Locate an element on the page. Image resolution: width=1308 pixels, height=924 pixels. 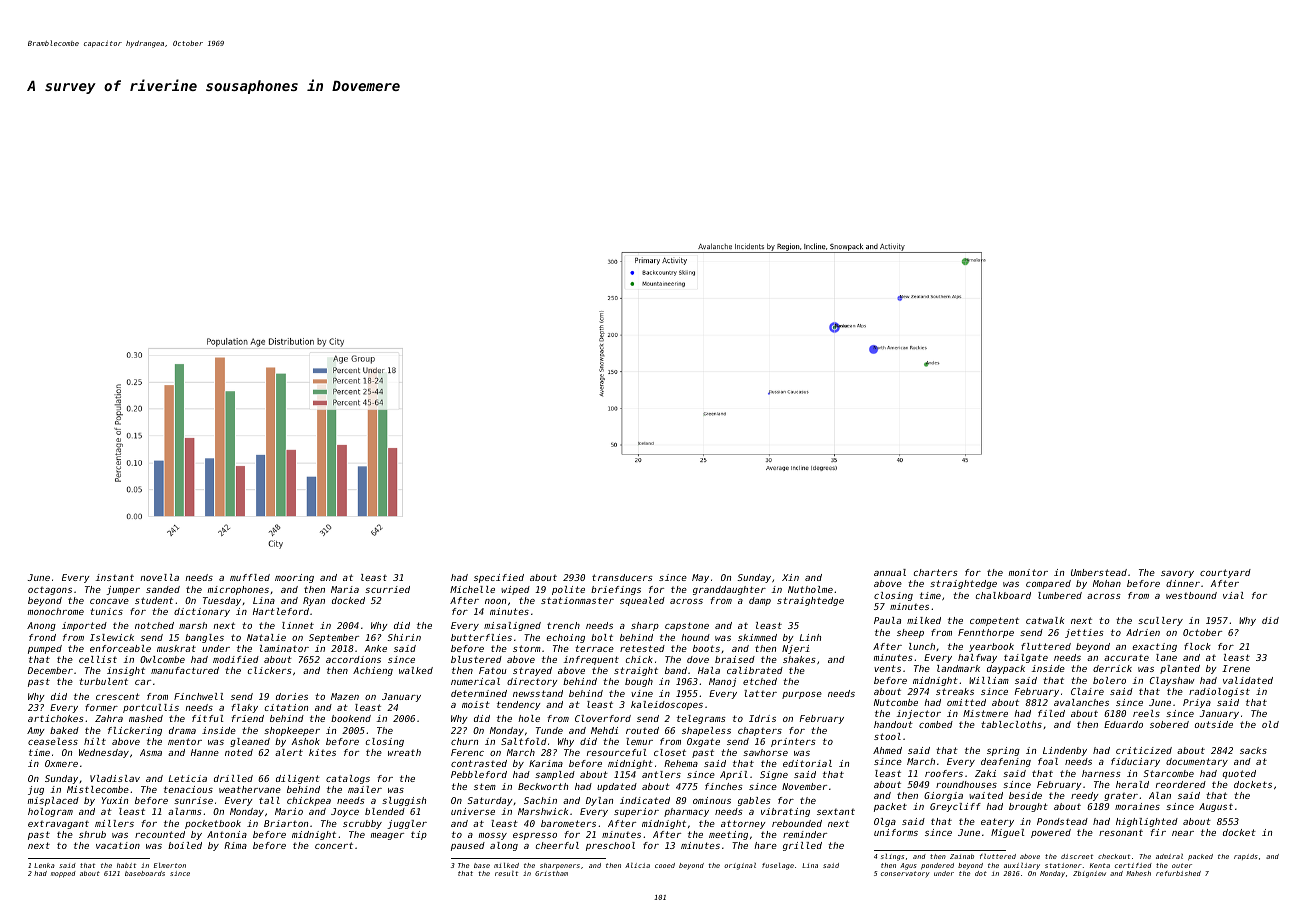
mossy is located at coordinates (493, 836).
